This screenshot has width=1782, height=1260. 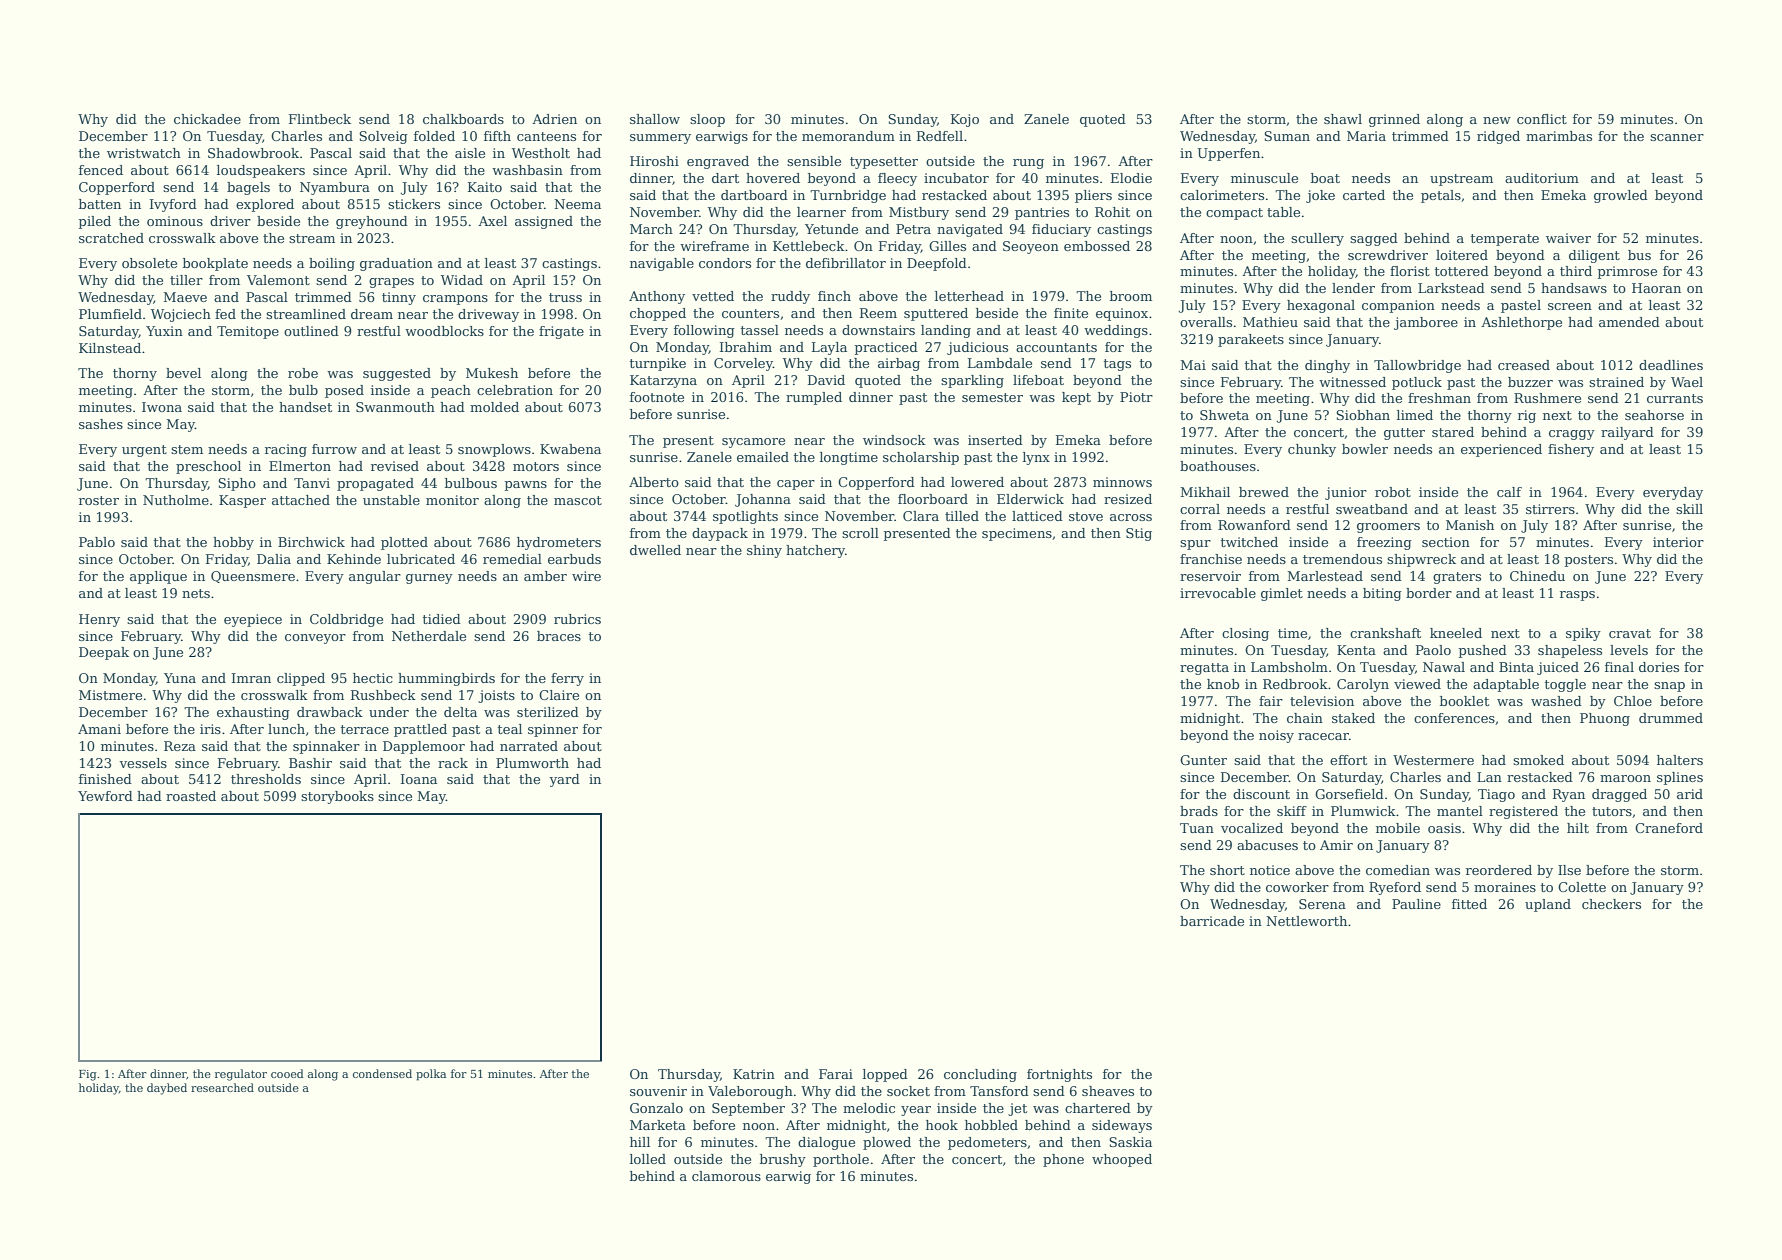 I want to click on knob, so click(x=1223, y=684).
